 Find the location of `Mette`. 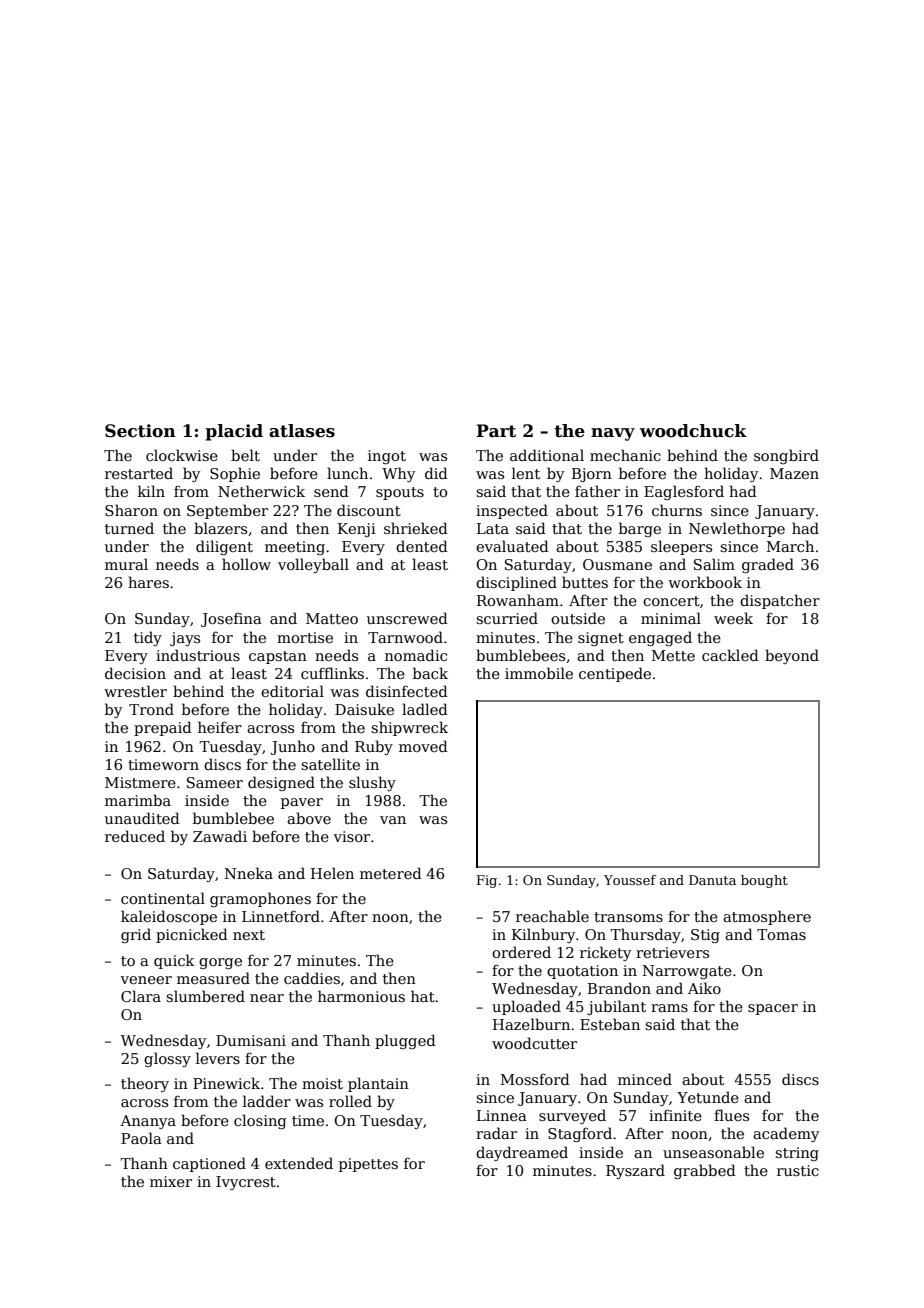

Mette is located at coordinates (673, 655).
